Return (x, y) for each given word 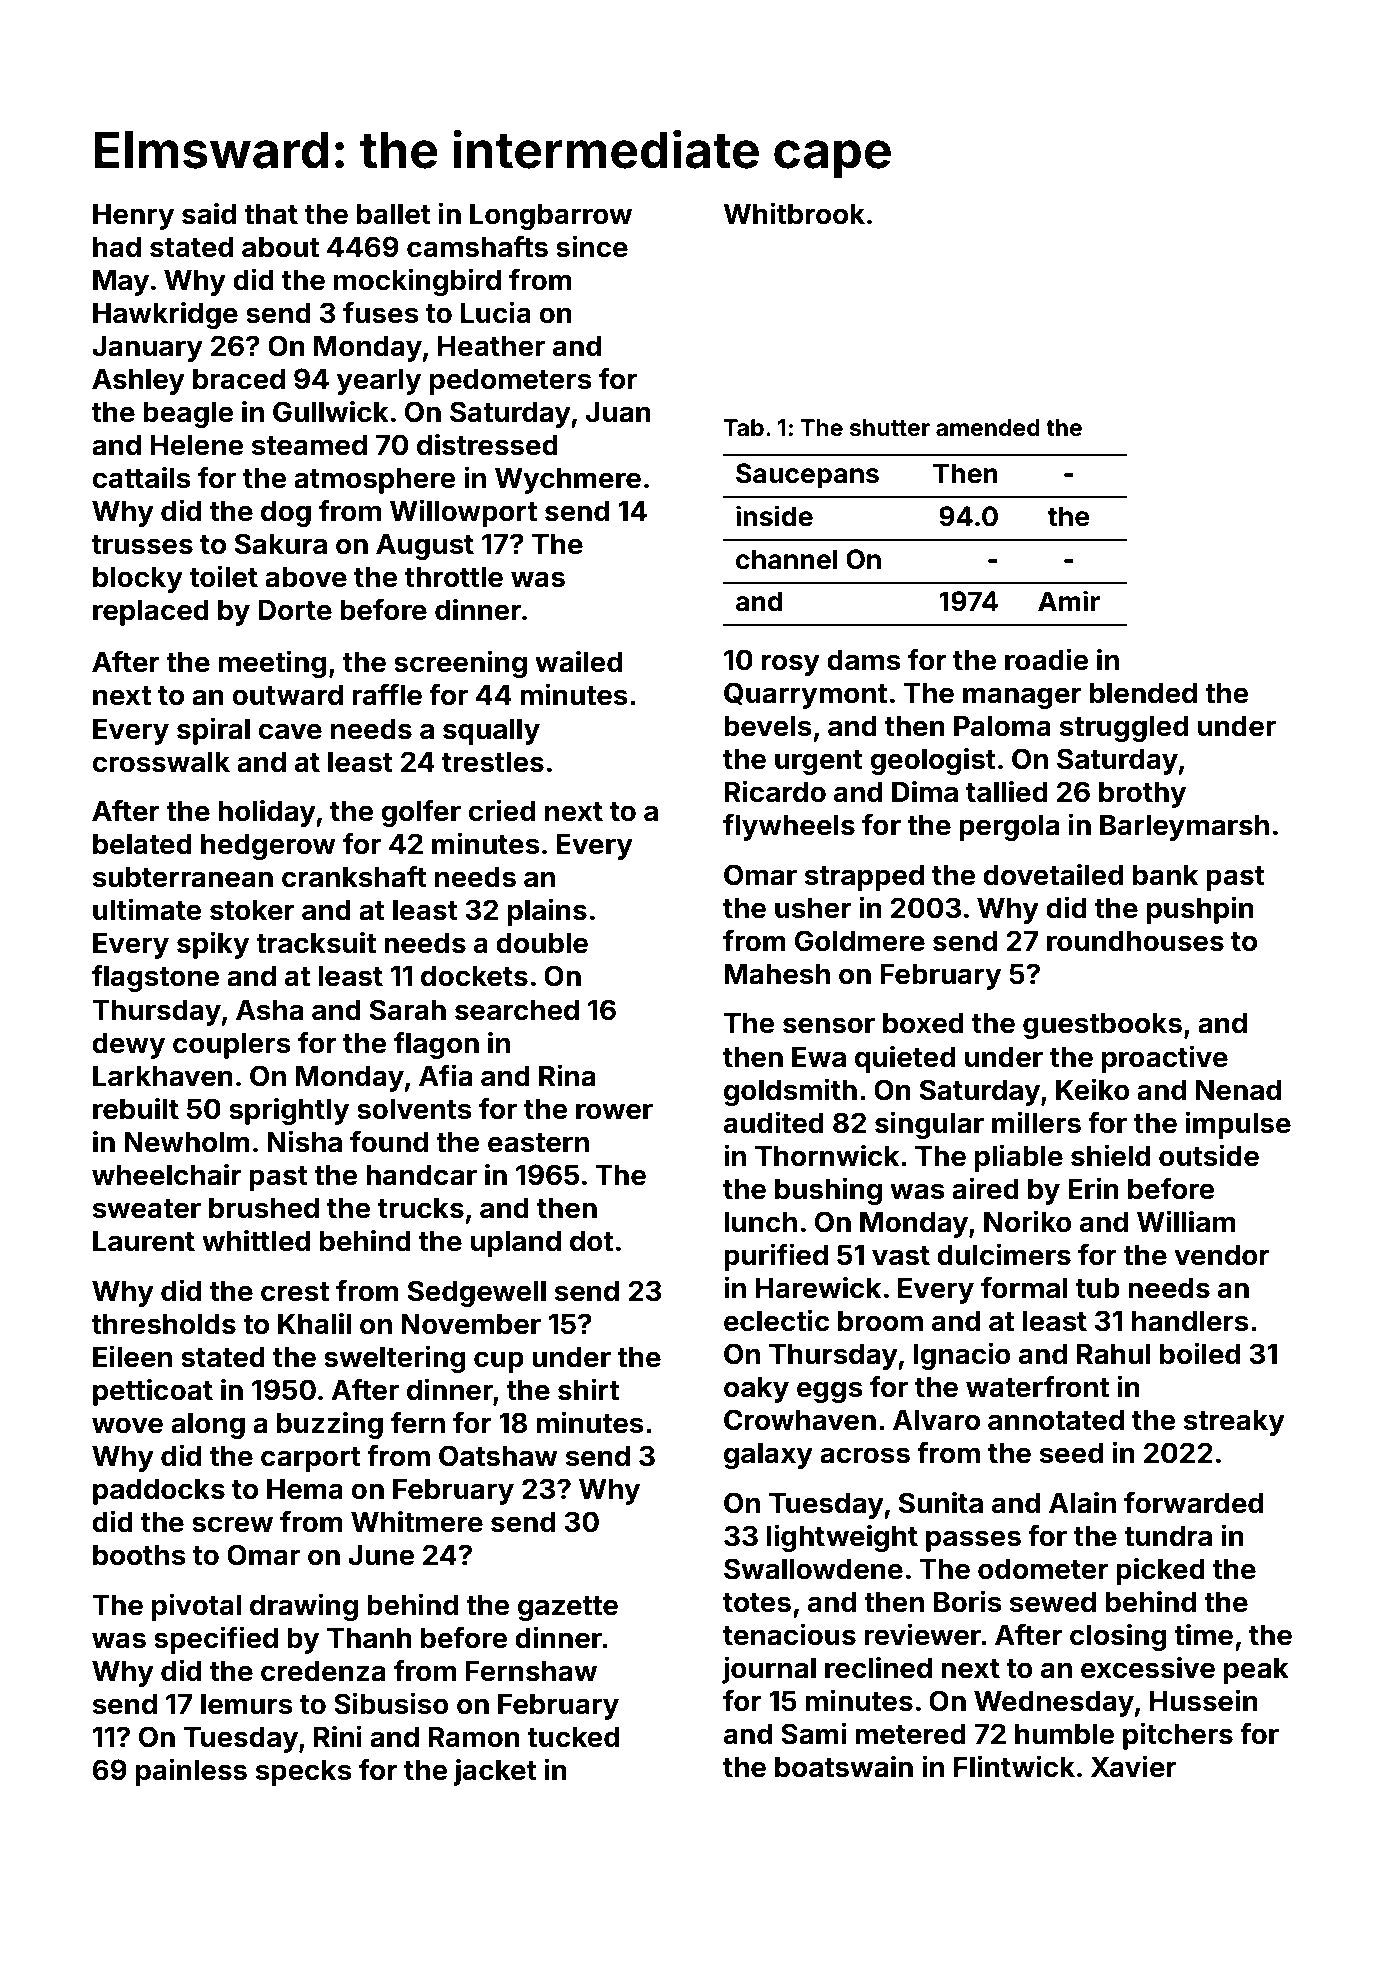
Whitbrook (794, 213)
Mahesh (777, 974)
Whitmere (417, 1521)
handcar (421, 1175)
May (121, 282)
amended (988, 428)
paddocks (159, 1491)
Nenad (1238, 1090)
